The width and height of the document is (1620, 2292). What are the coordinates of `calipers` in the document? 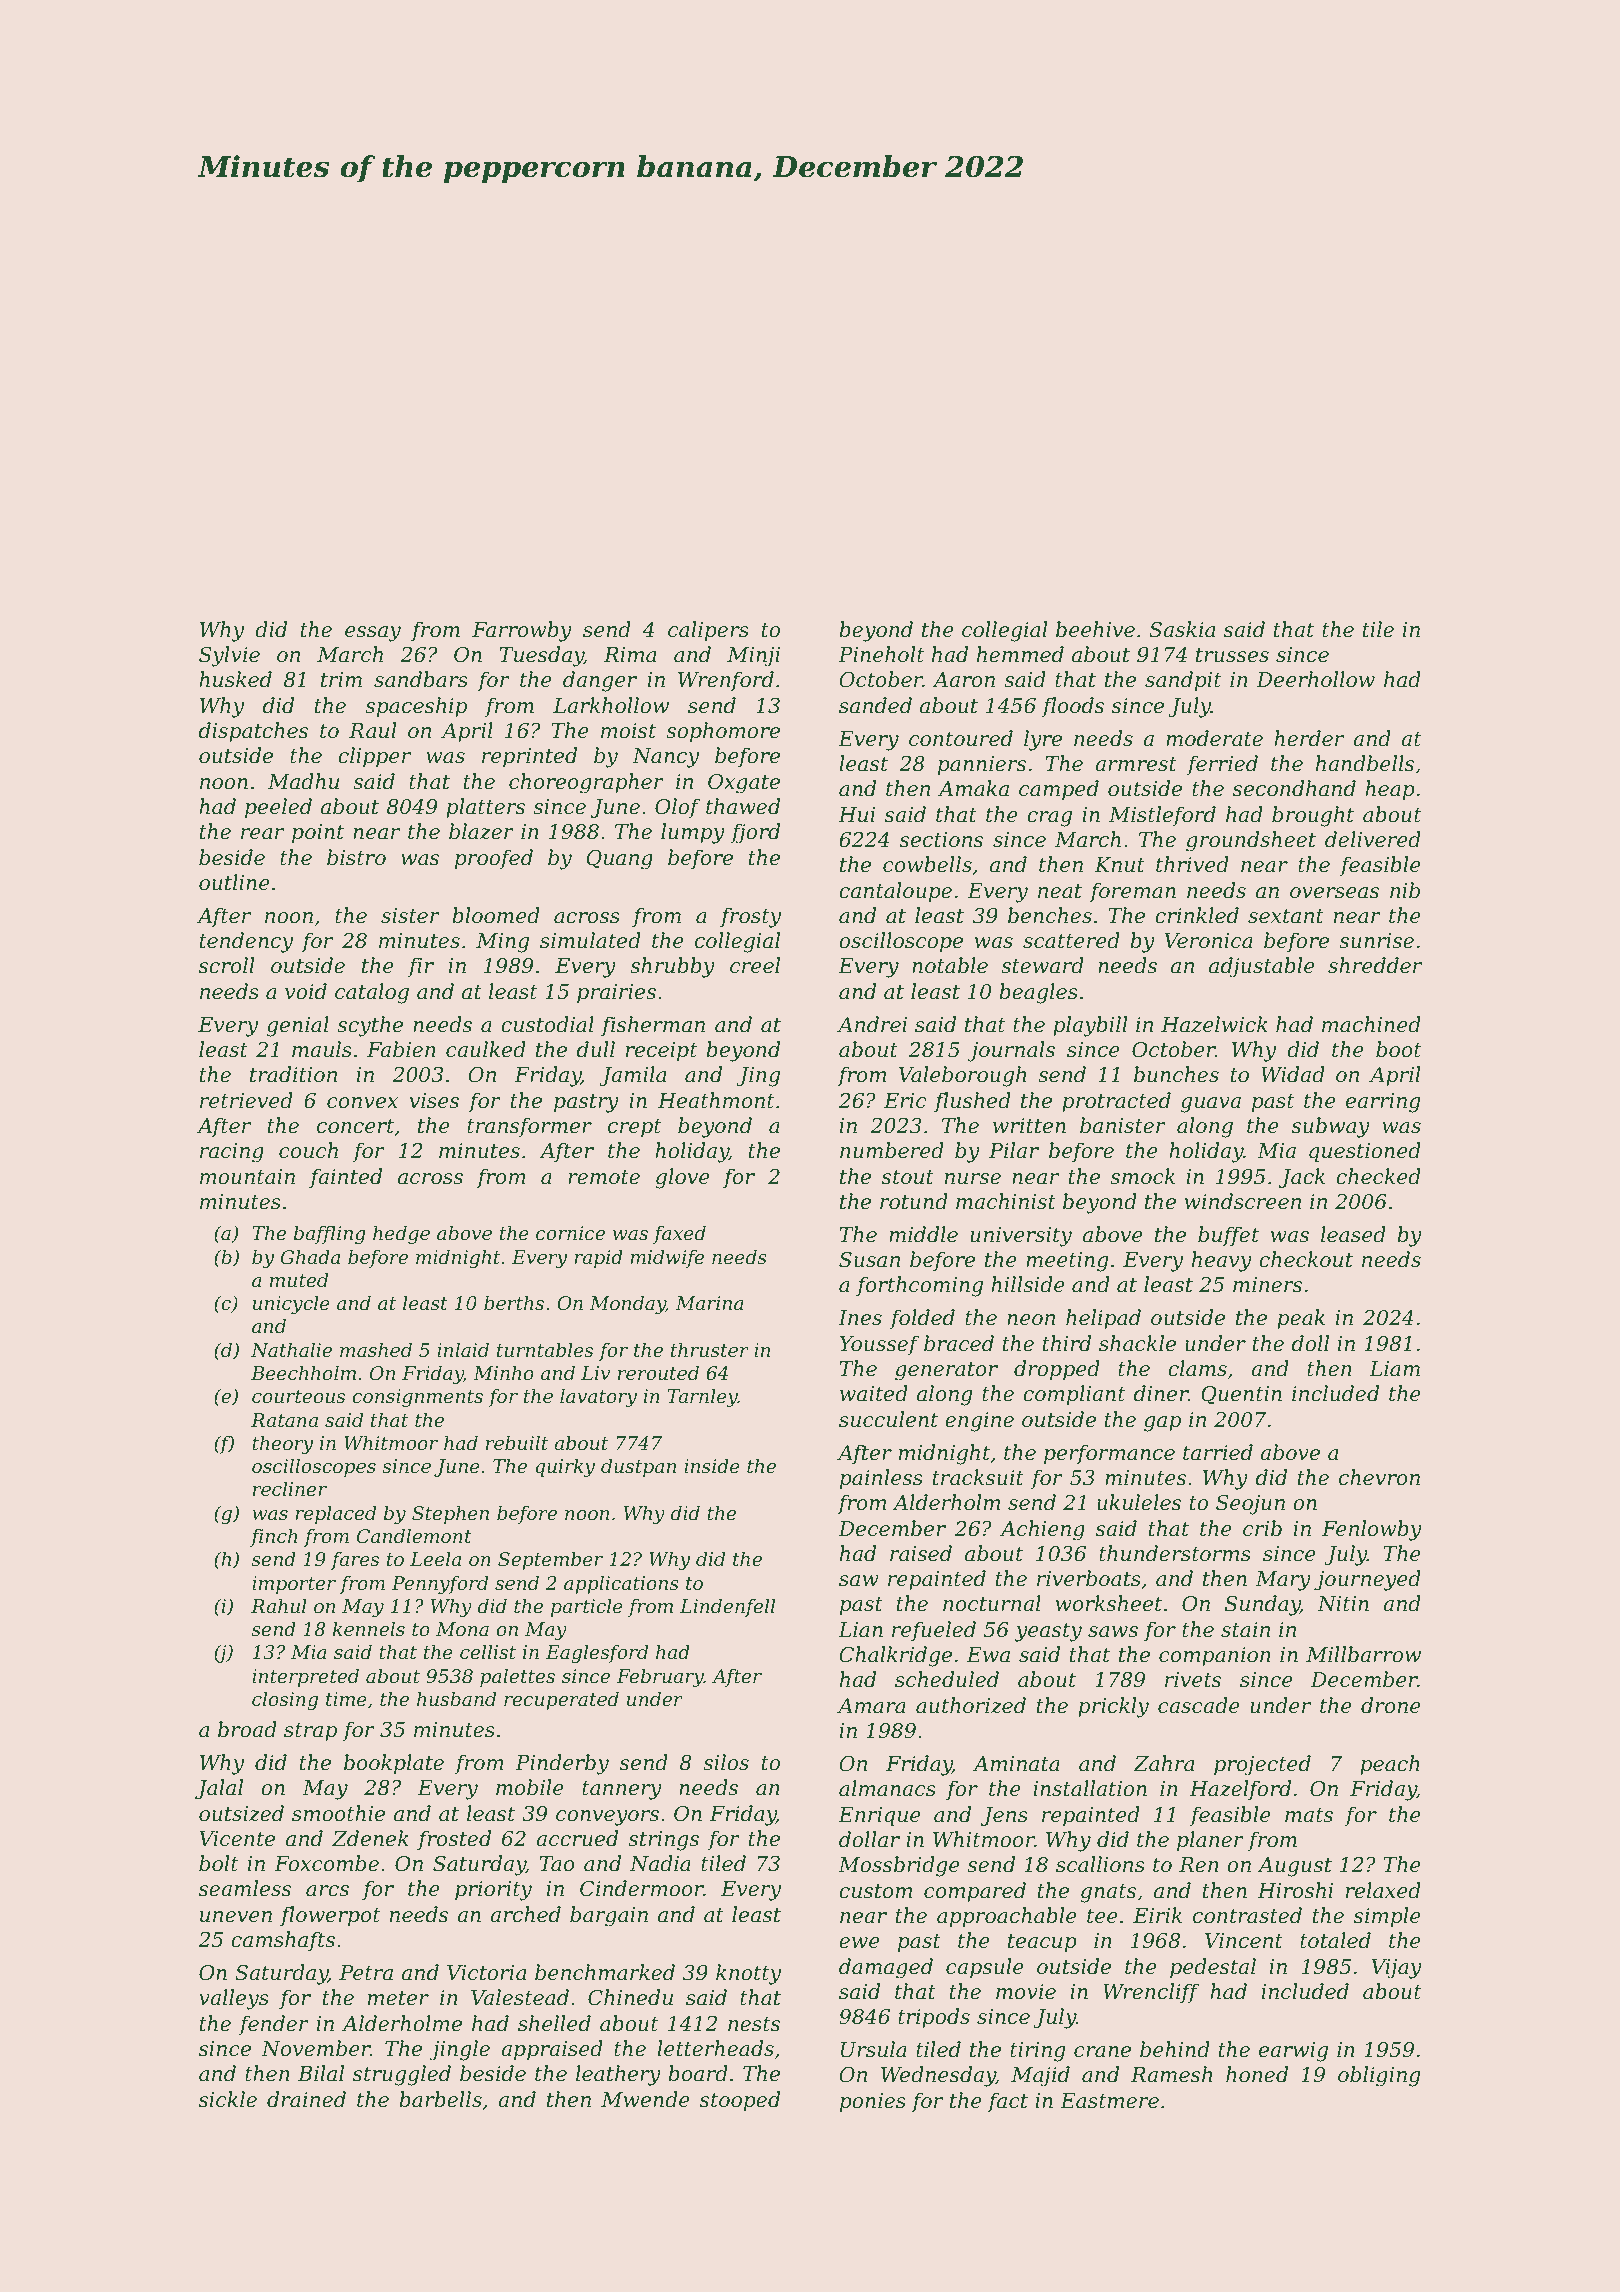 It's located at (708, 631).
